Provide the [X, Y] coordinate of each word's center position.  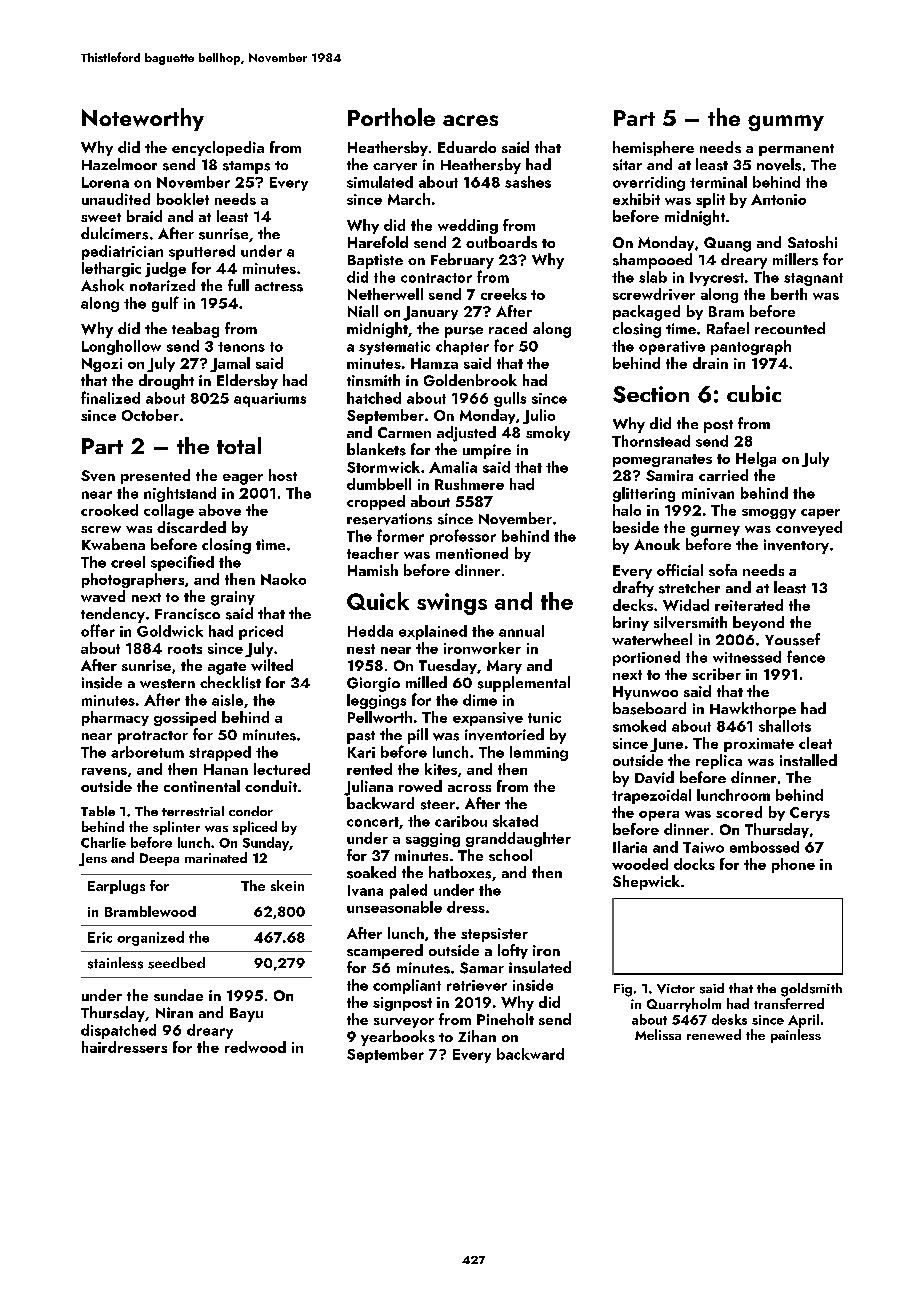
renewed [714, 1034]
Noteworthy [143, 119]
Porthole [391, 117]
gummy [786, 123]
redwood [255, 1047]
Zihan [477, 1036]
